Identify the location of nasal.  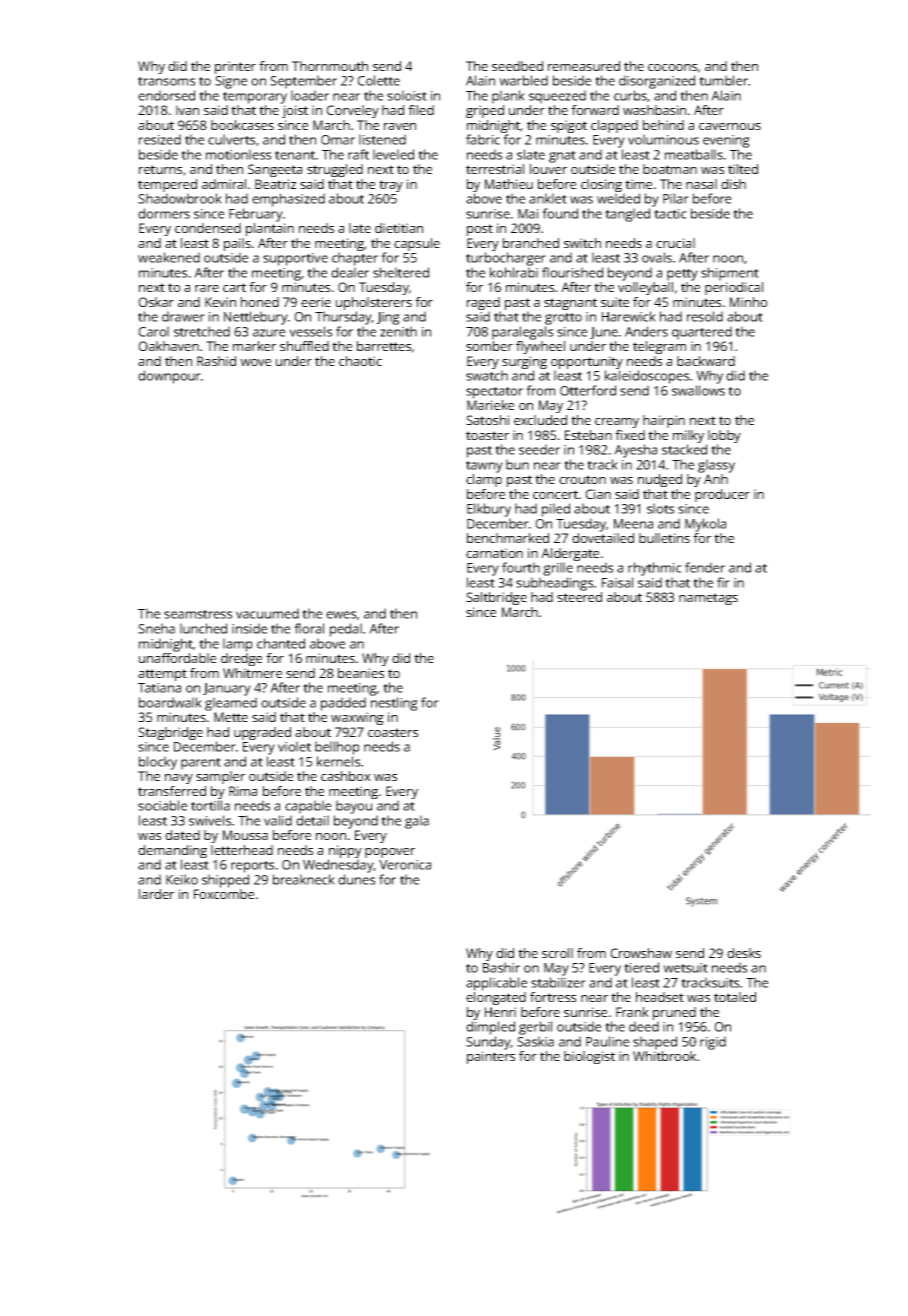
(701, 184).
